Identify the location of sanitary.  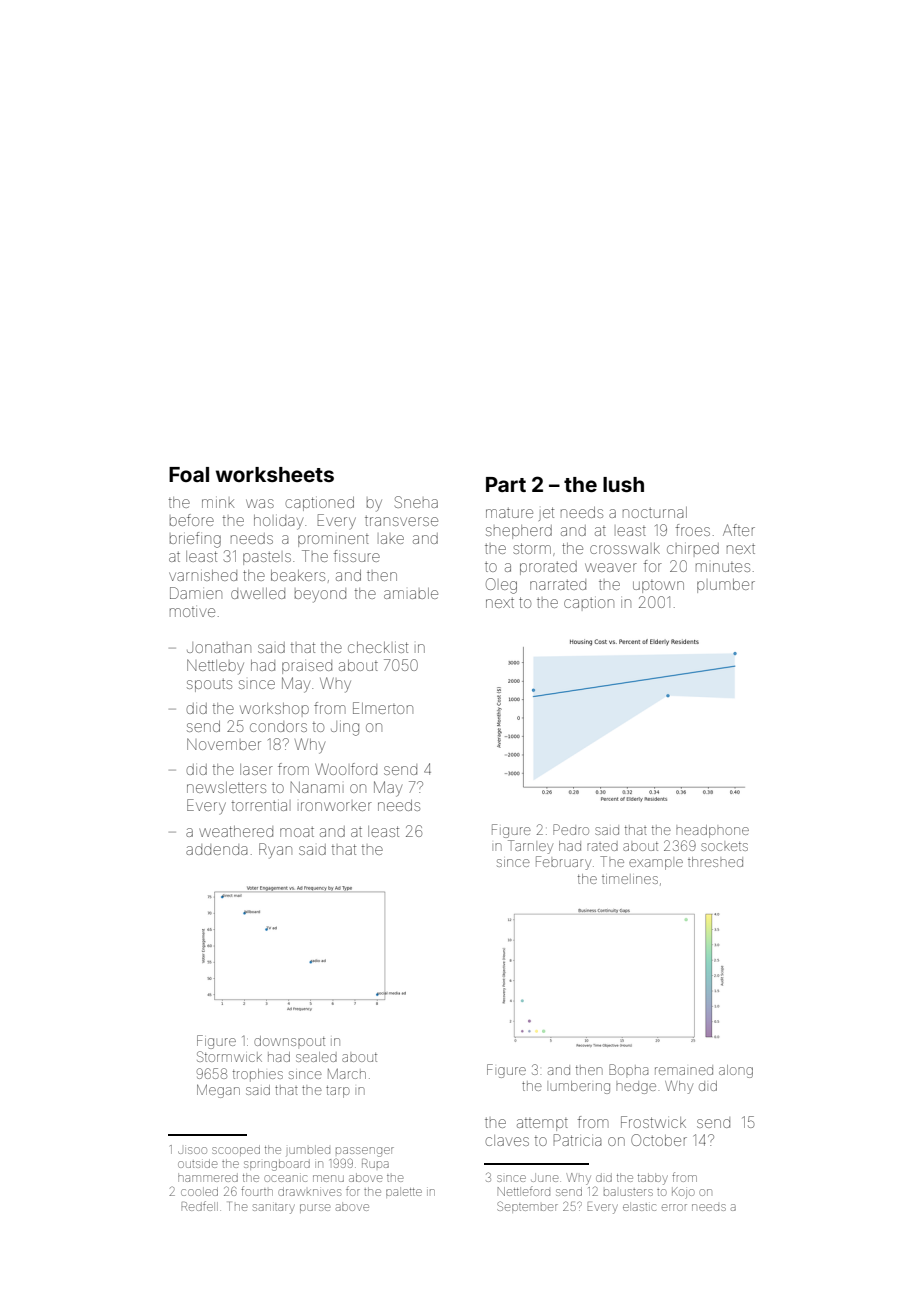
(274, 1209).
